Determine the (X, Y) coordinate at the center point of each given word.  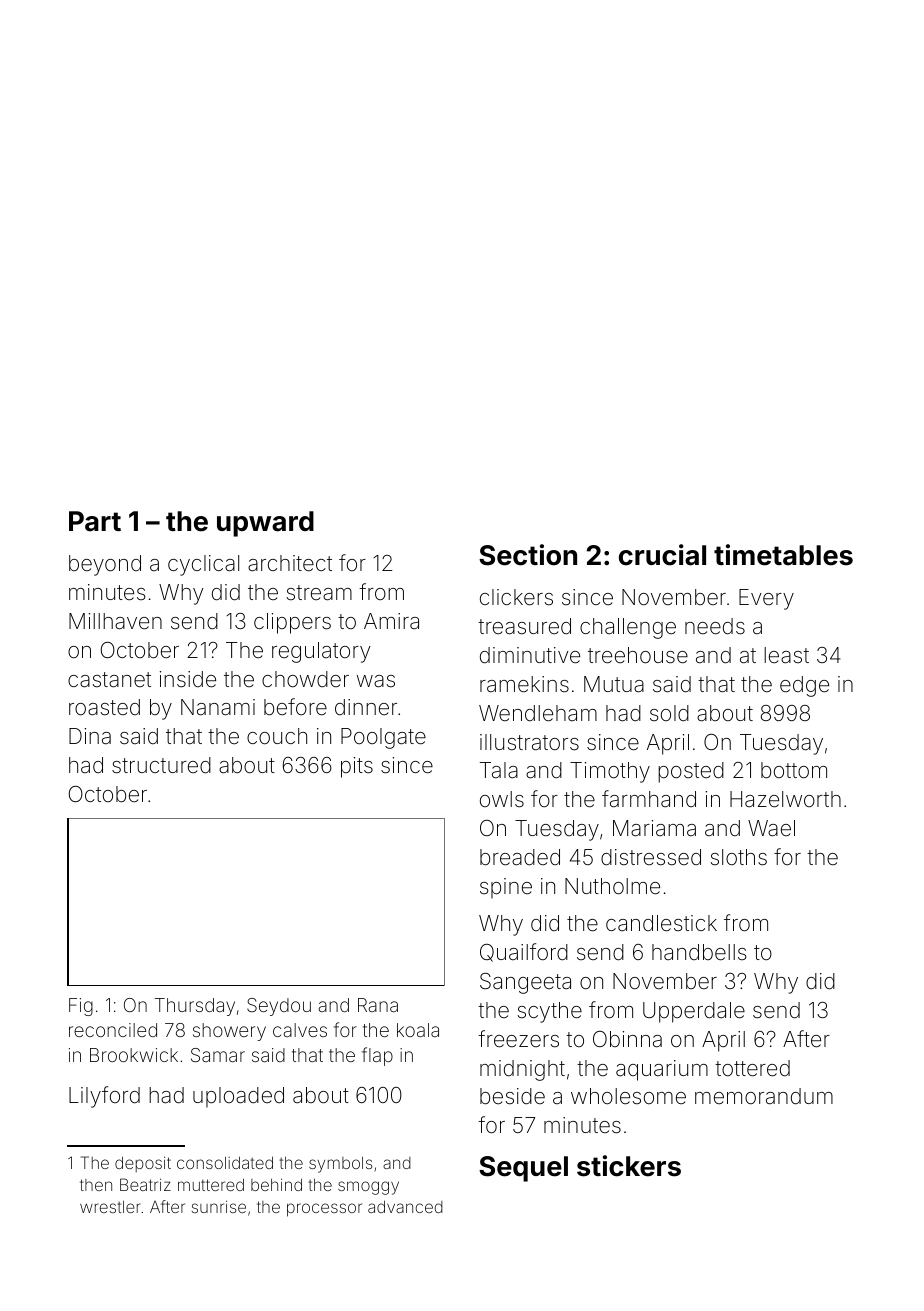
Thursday (195, 1007)
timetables (783, 555)
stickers (629, 1166)
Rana (378, 1005)
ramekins (524, 684)
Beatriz (145, 1184)
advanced (405, 1206)
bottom (794, 770)
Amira (391, 621)
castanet (109, 680)
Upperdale (694, 1012)
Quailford (524, 952)
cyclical (203, 565)
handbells (699, 952)
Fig (81, 1007)
